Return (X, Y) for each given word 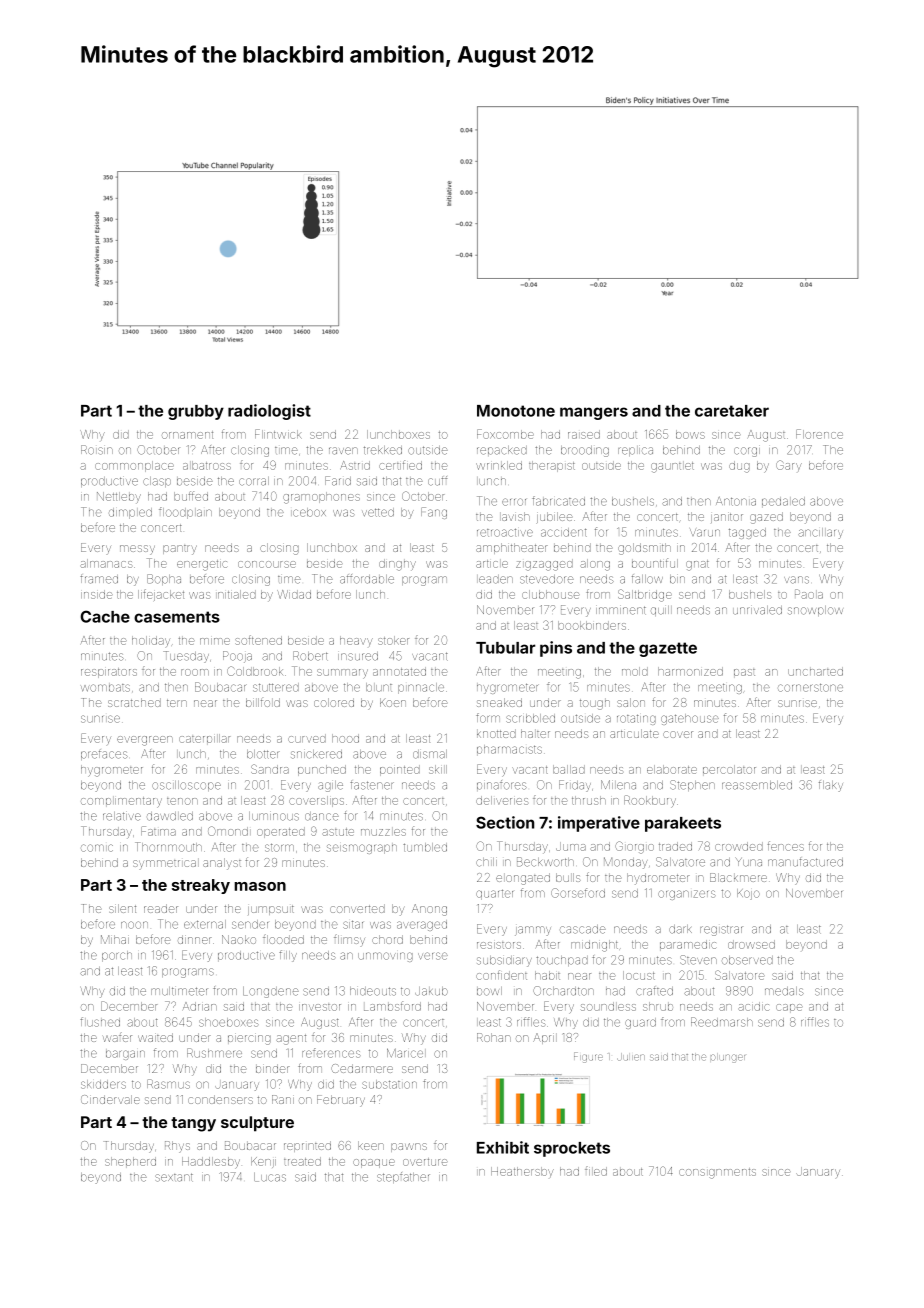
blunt (379, 687)
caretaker (732, 411)
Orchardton (563, 991)
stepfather (403, 1177)
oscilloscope (186, 786)
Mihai (115, 939)
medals (784, 991)
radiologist (269, 412)
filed (596, 1171)
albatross (207, 465)
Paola (809, 594)
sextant (174, 1177)
